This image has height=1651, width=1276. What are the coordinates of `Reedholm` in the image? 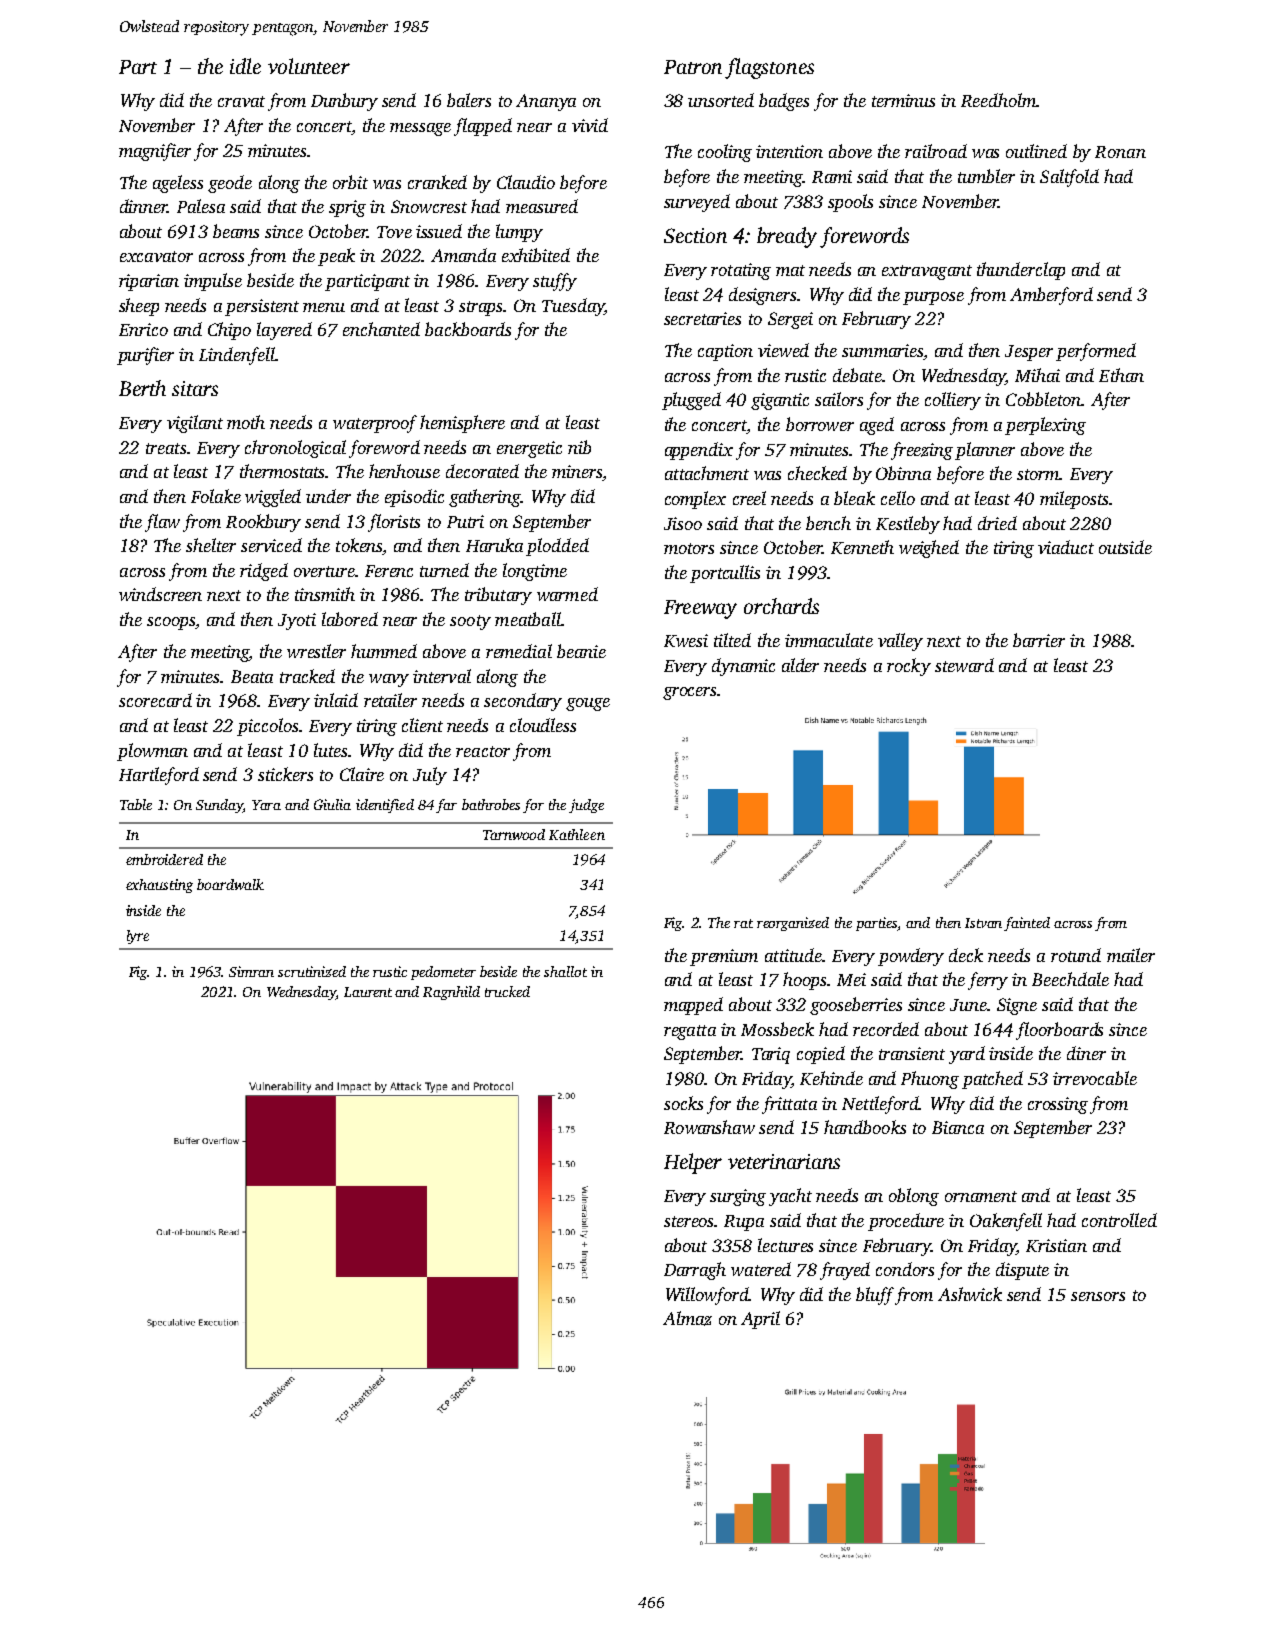 It's located at (999, 100).
